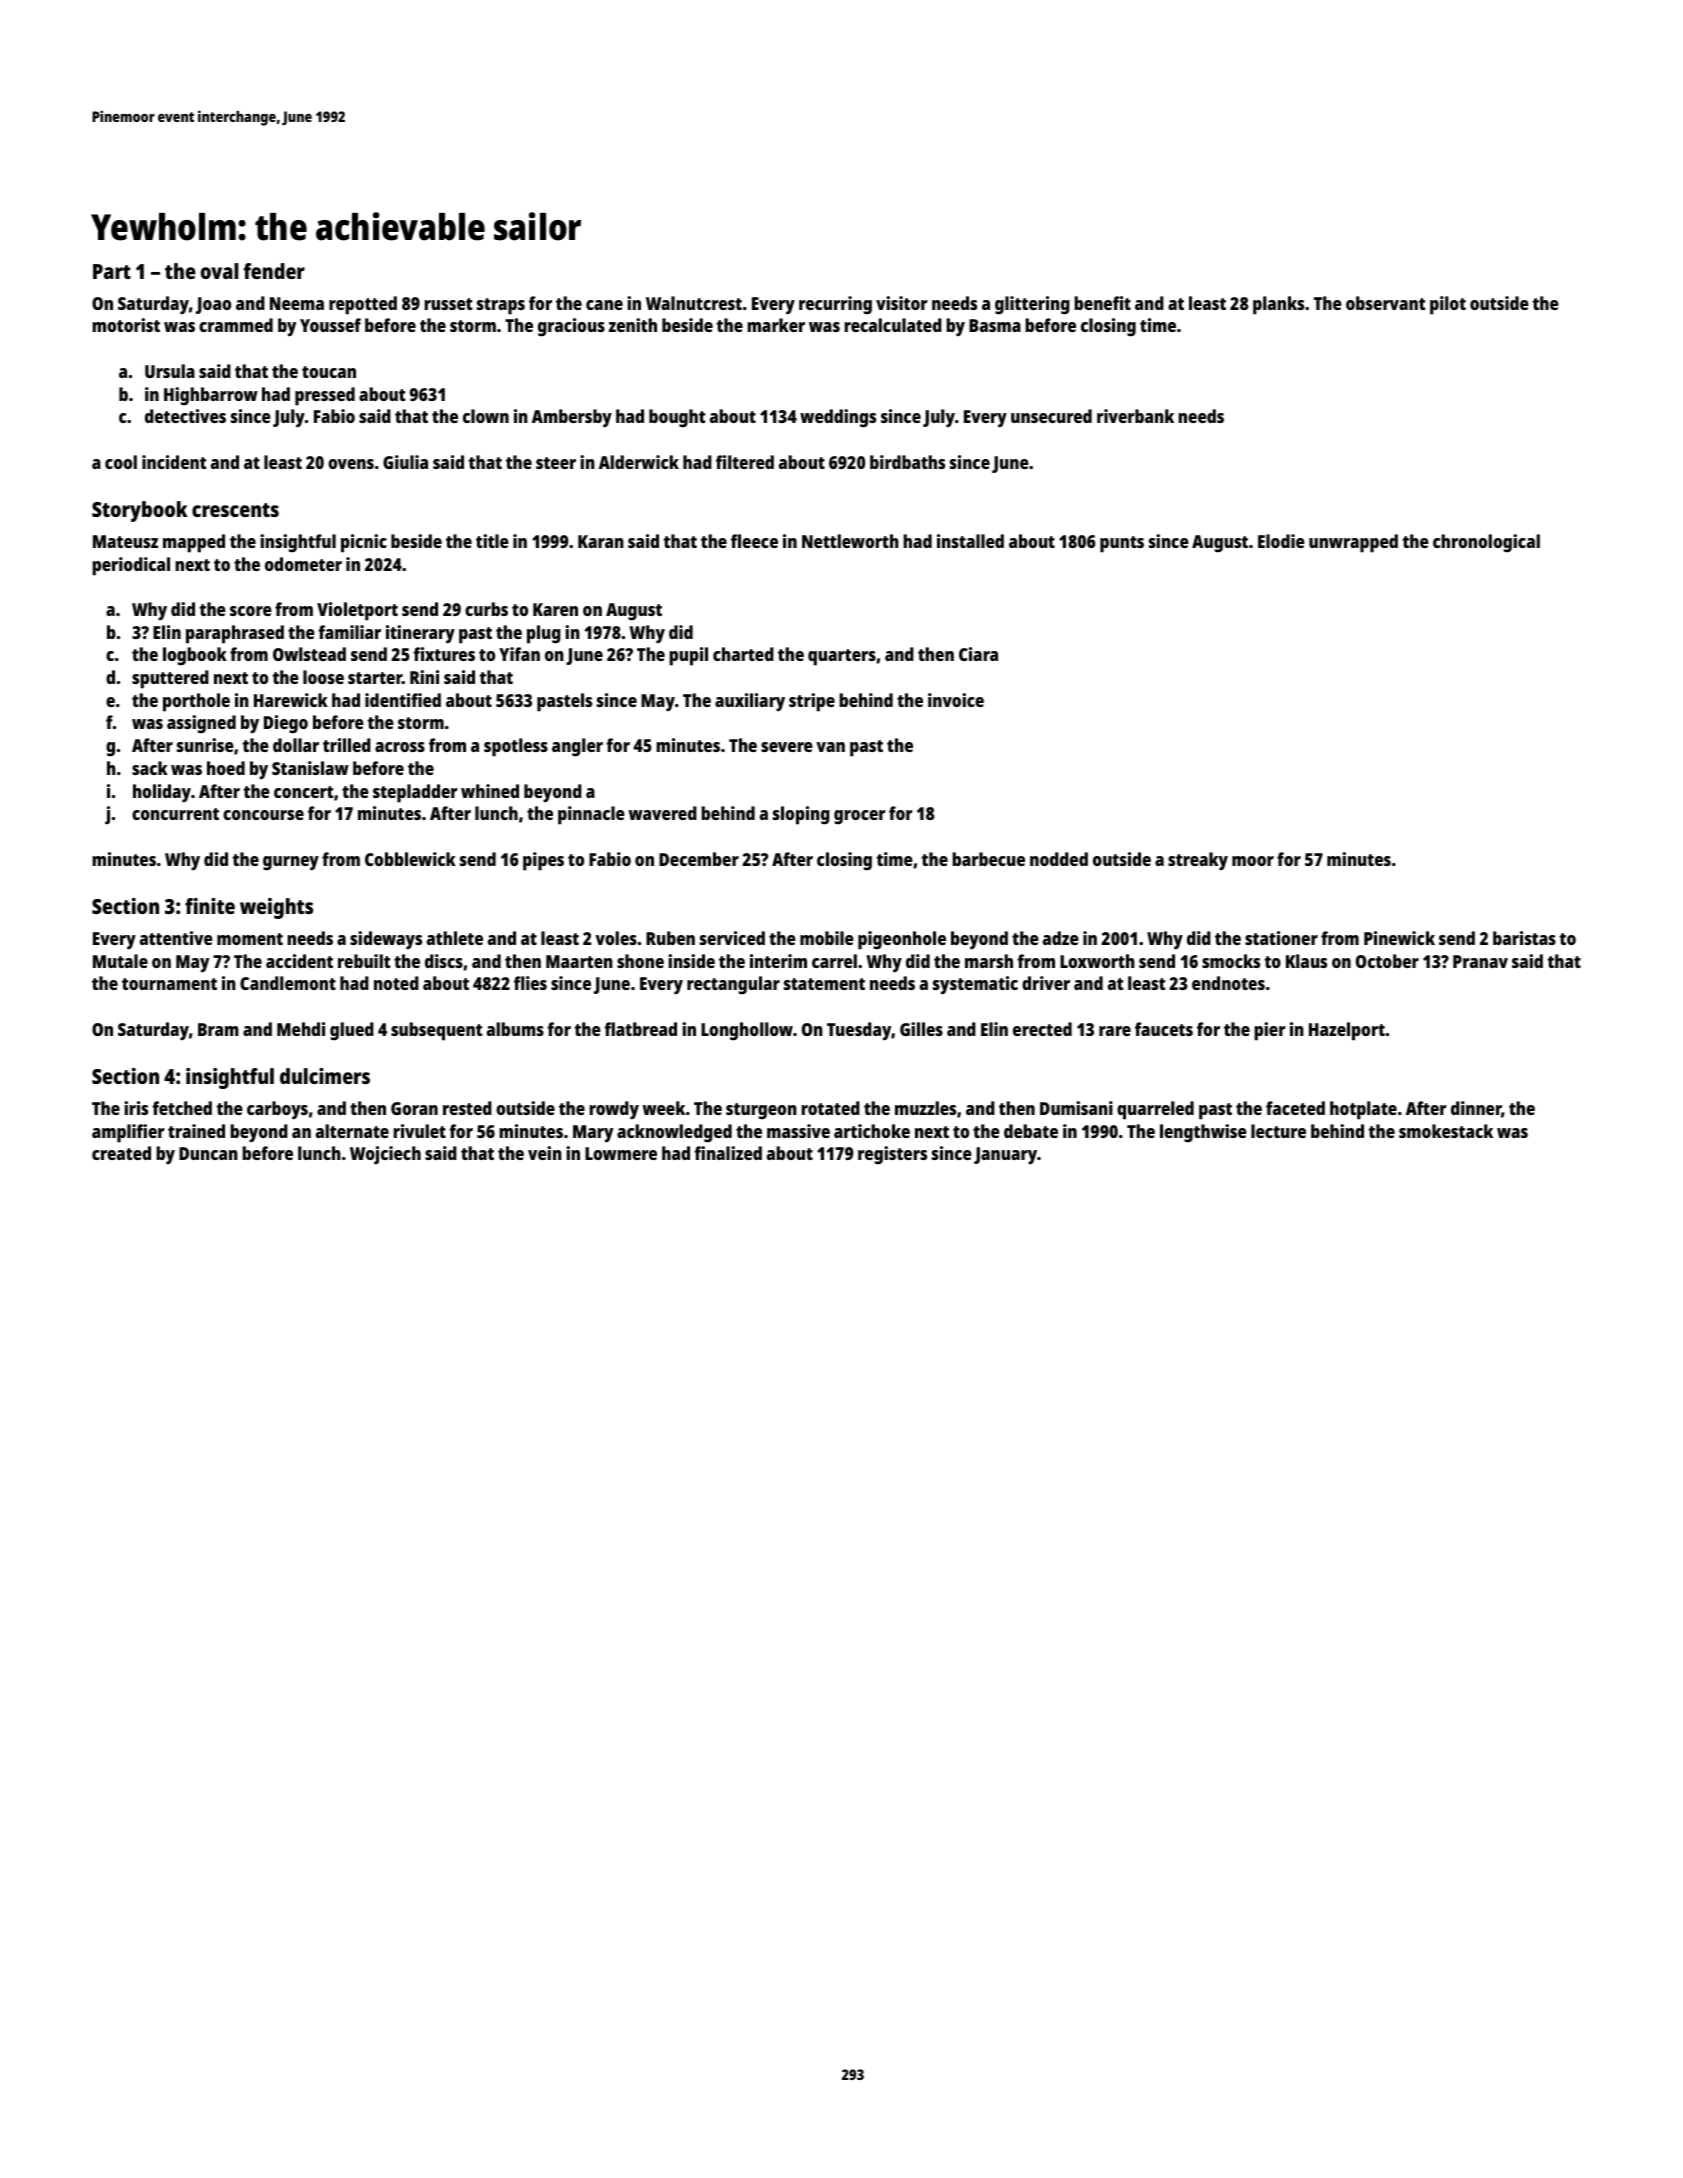 This document has width=1683, height=2178. I want to click on streaky, so click(1198, 861).
